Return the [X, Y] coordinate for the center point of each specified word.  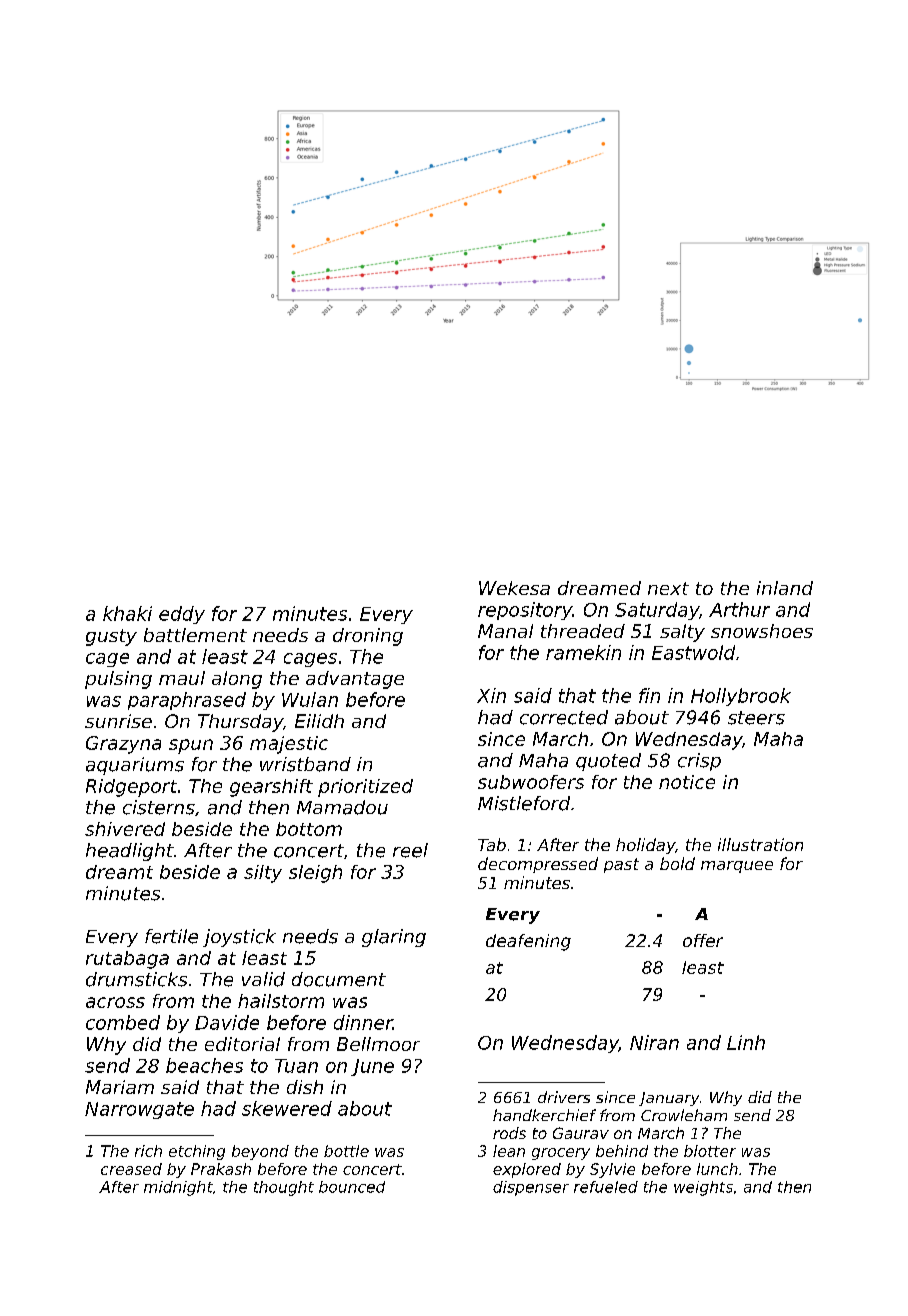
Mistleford [524, 803]
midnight [178, 1188]
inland [785, 588]
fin [649, 695]
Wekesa [514, 588]
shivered [125, 829]
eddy [182, 615]
